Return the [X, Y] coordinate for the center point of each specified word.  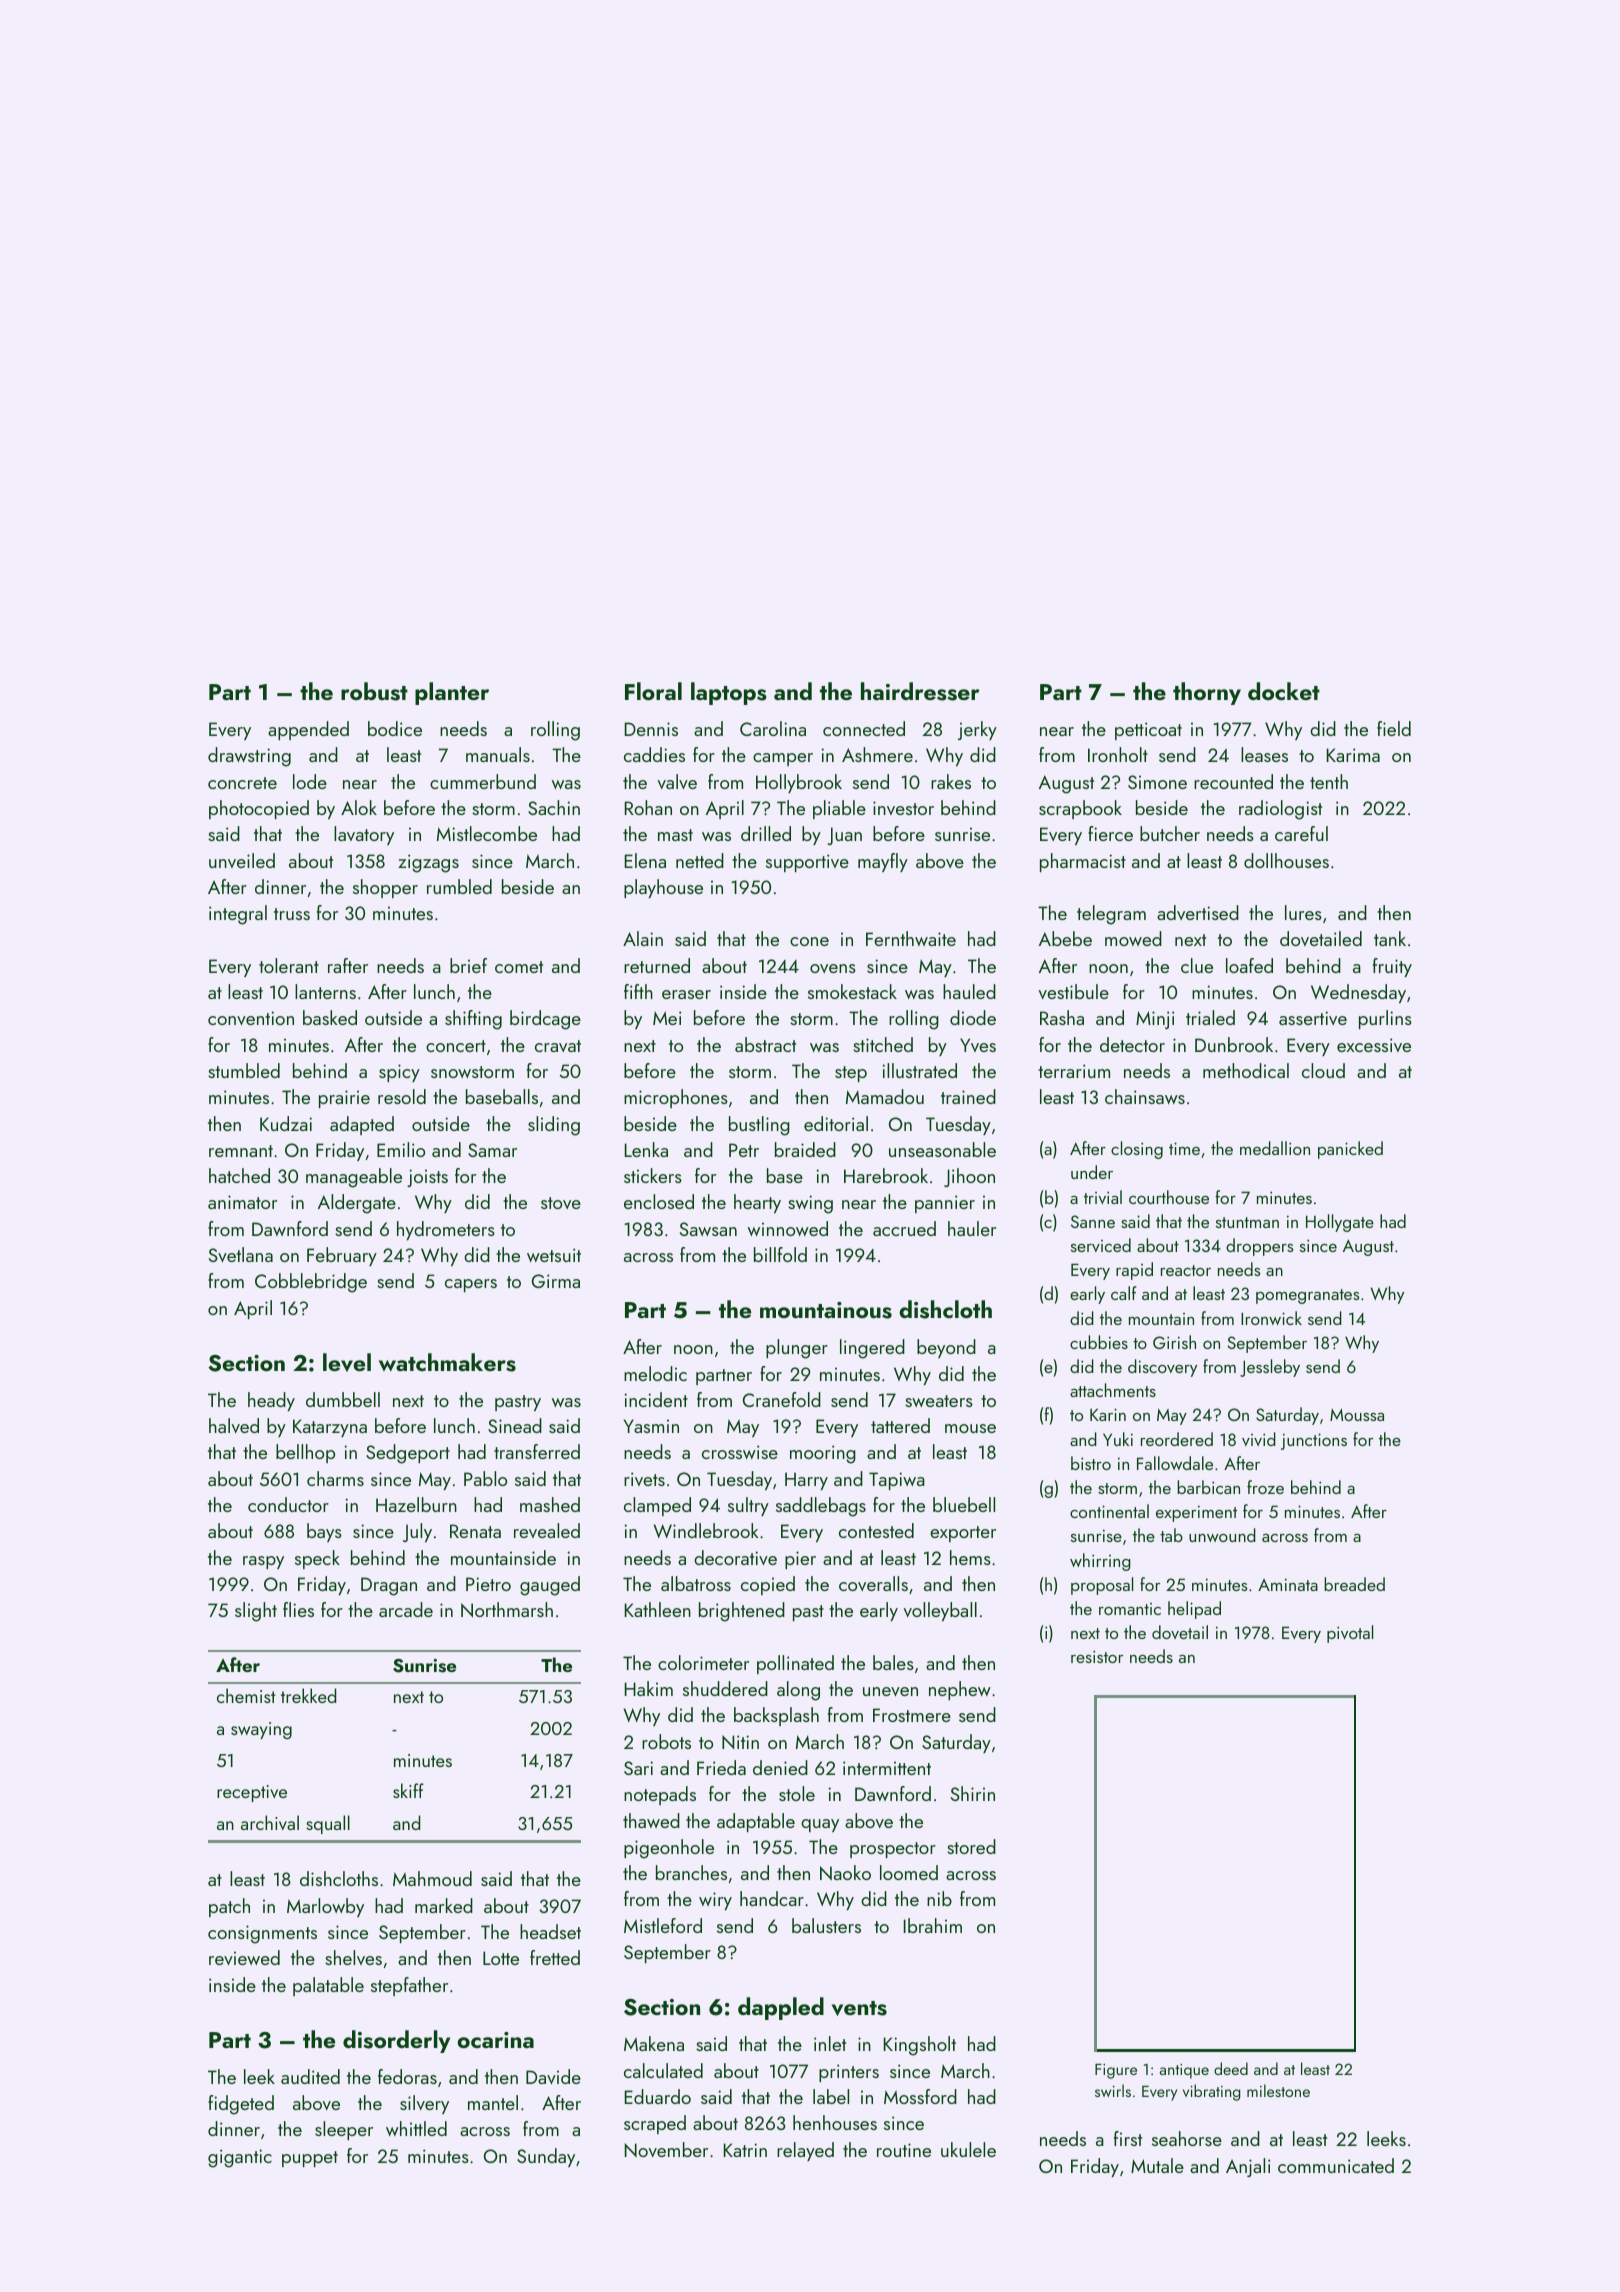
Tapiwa [897, 1481]
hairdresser [920, 691]
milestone [1278, 2090]
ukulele [968, 2149]
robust [374, 691]
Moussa [1357, 1414]
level [347, 1362]
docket [1284, 691]
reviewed [244, 1957]
